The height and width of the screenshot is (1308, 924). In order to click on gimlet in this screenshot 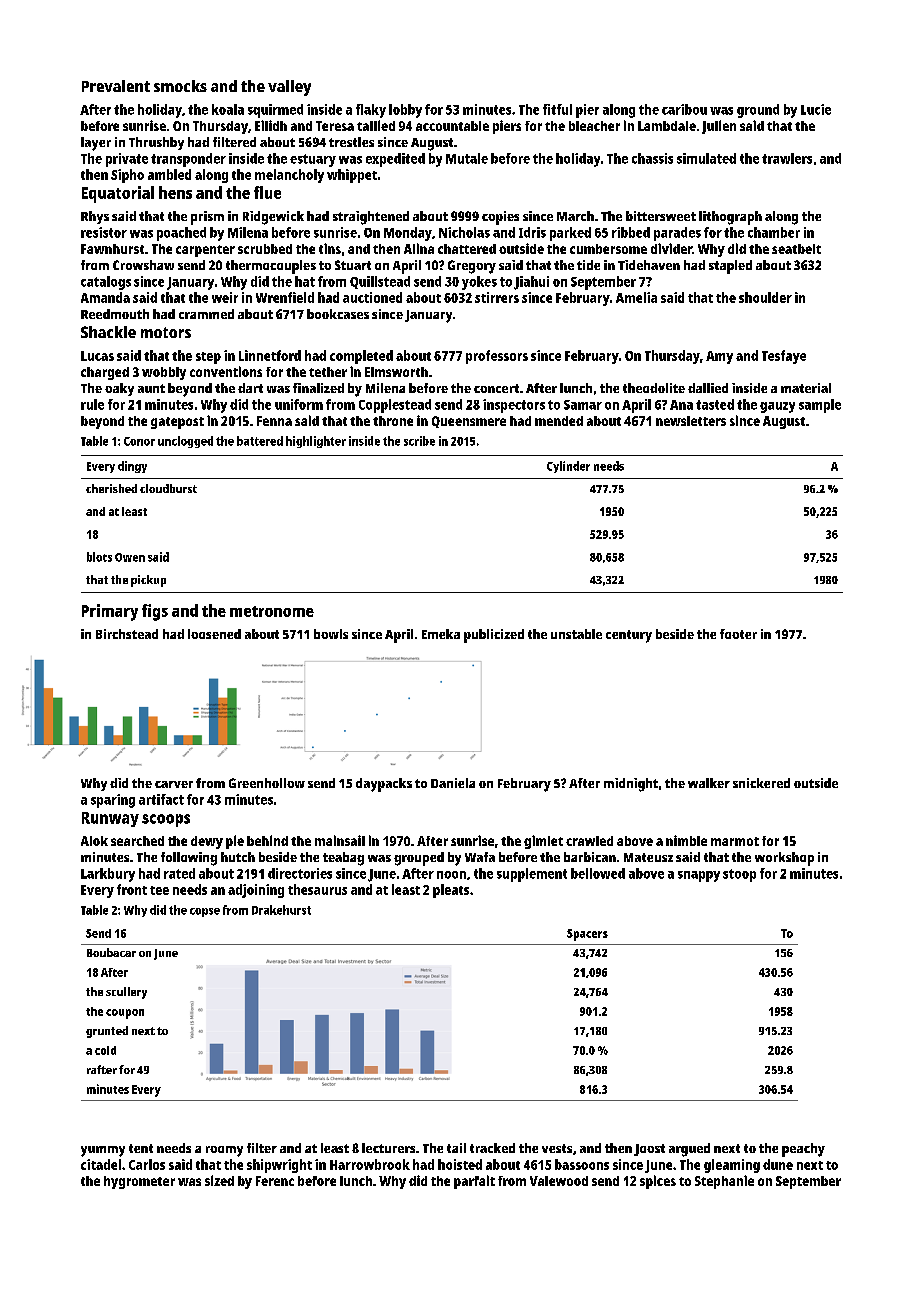, I will do `click(543, 842)`.
